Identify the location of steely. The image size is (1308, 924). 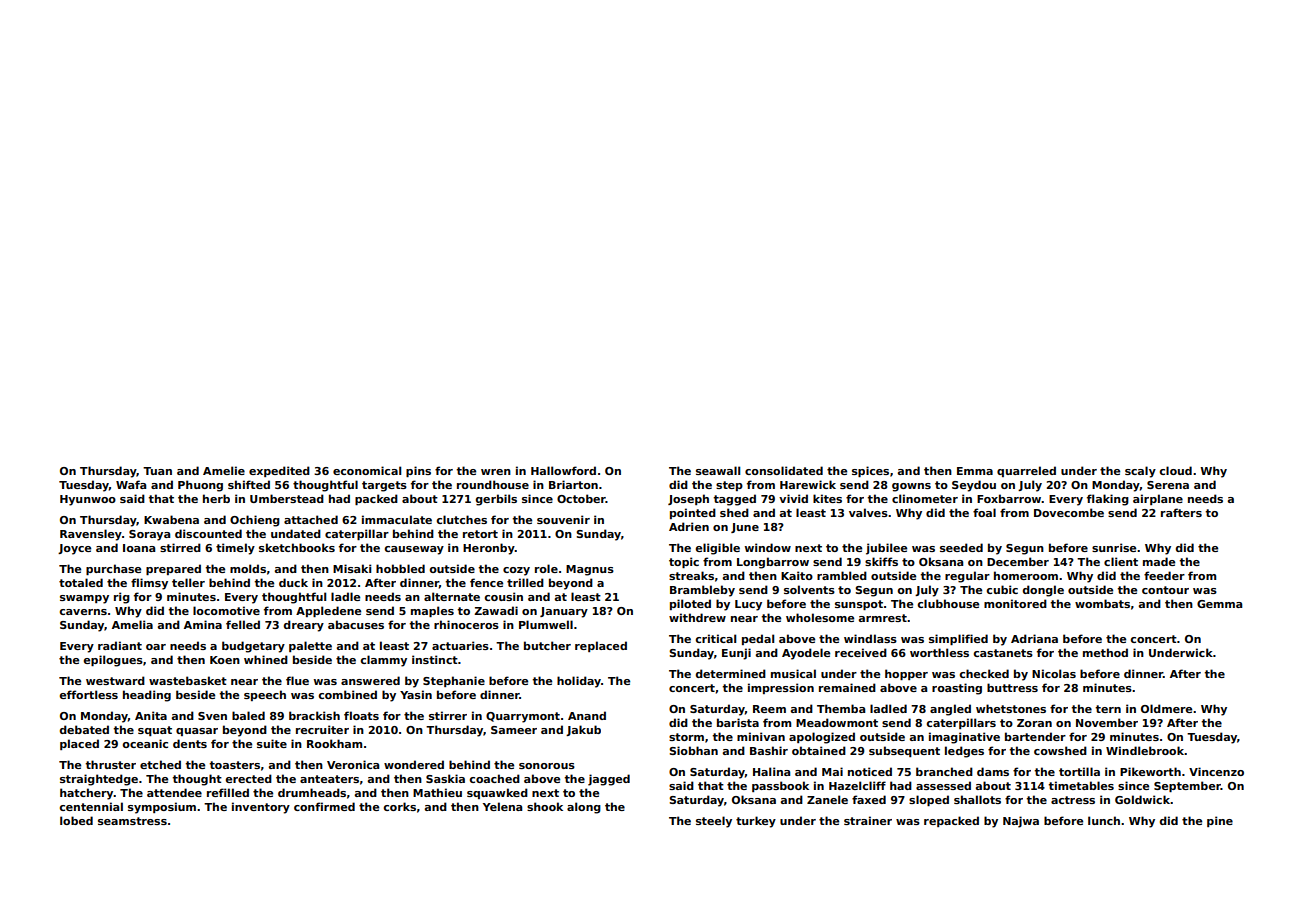
(714, 822).
